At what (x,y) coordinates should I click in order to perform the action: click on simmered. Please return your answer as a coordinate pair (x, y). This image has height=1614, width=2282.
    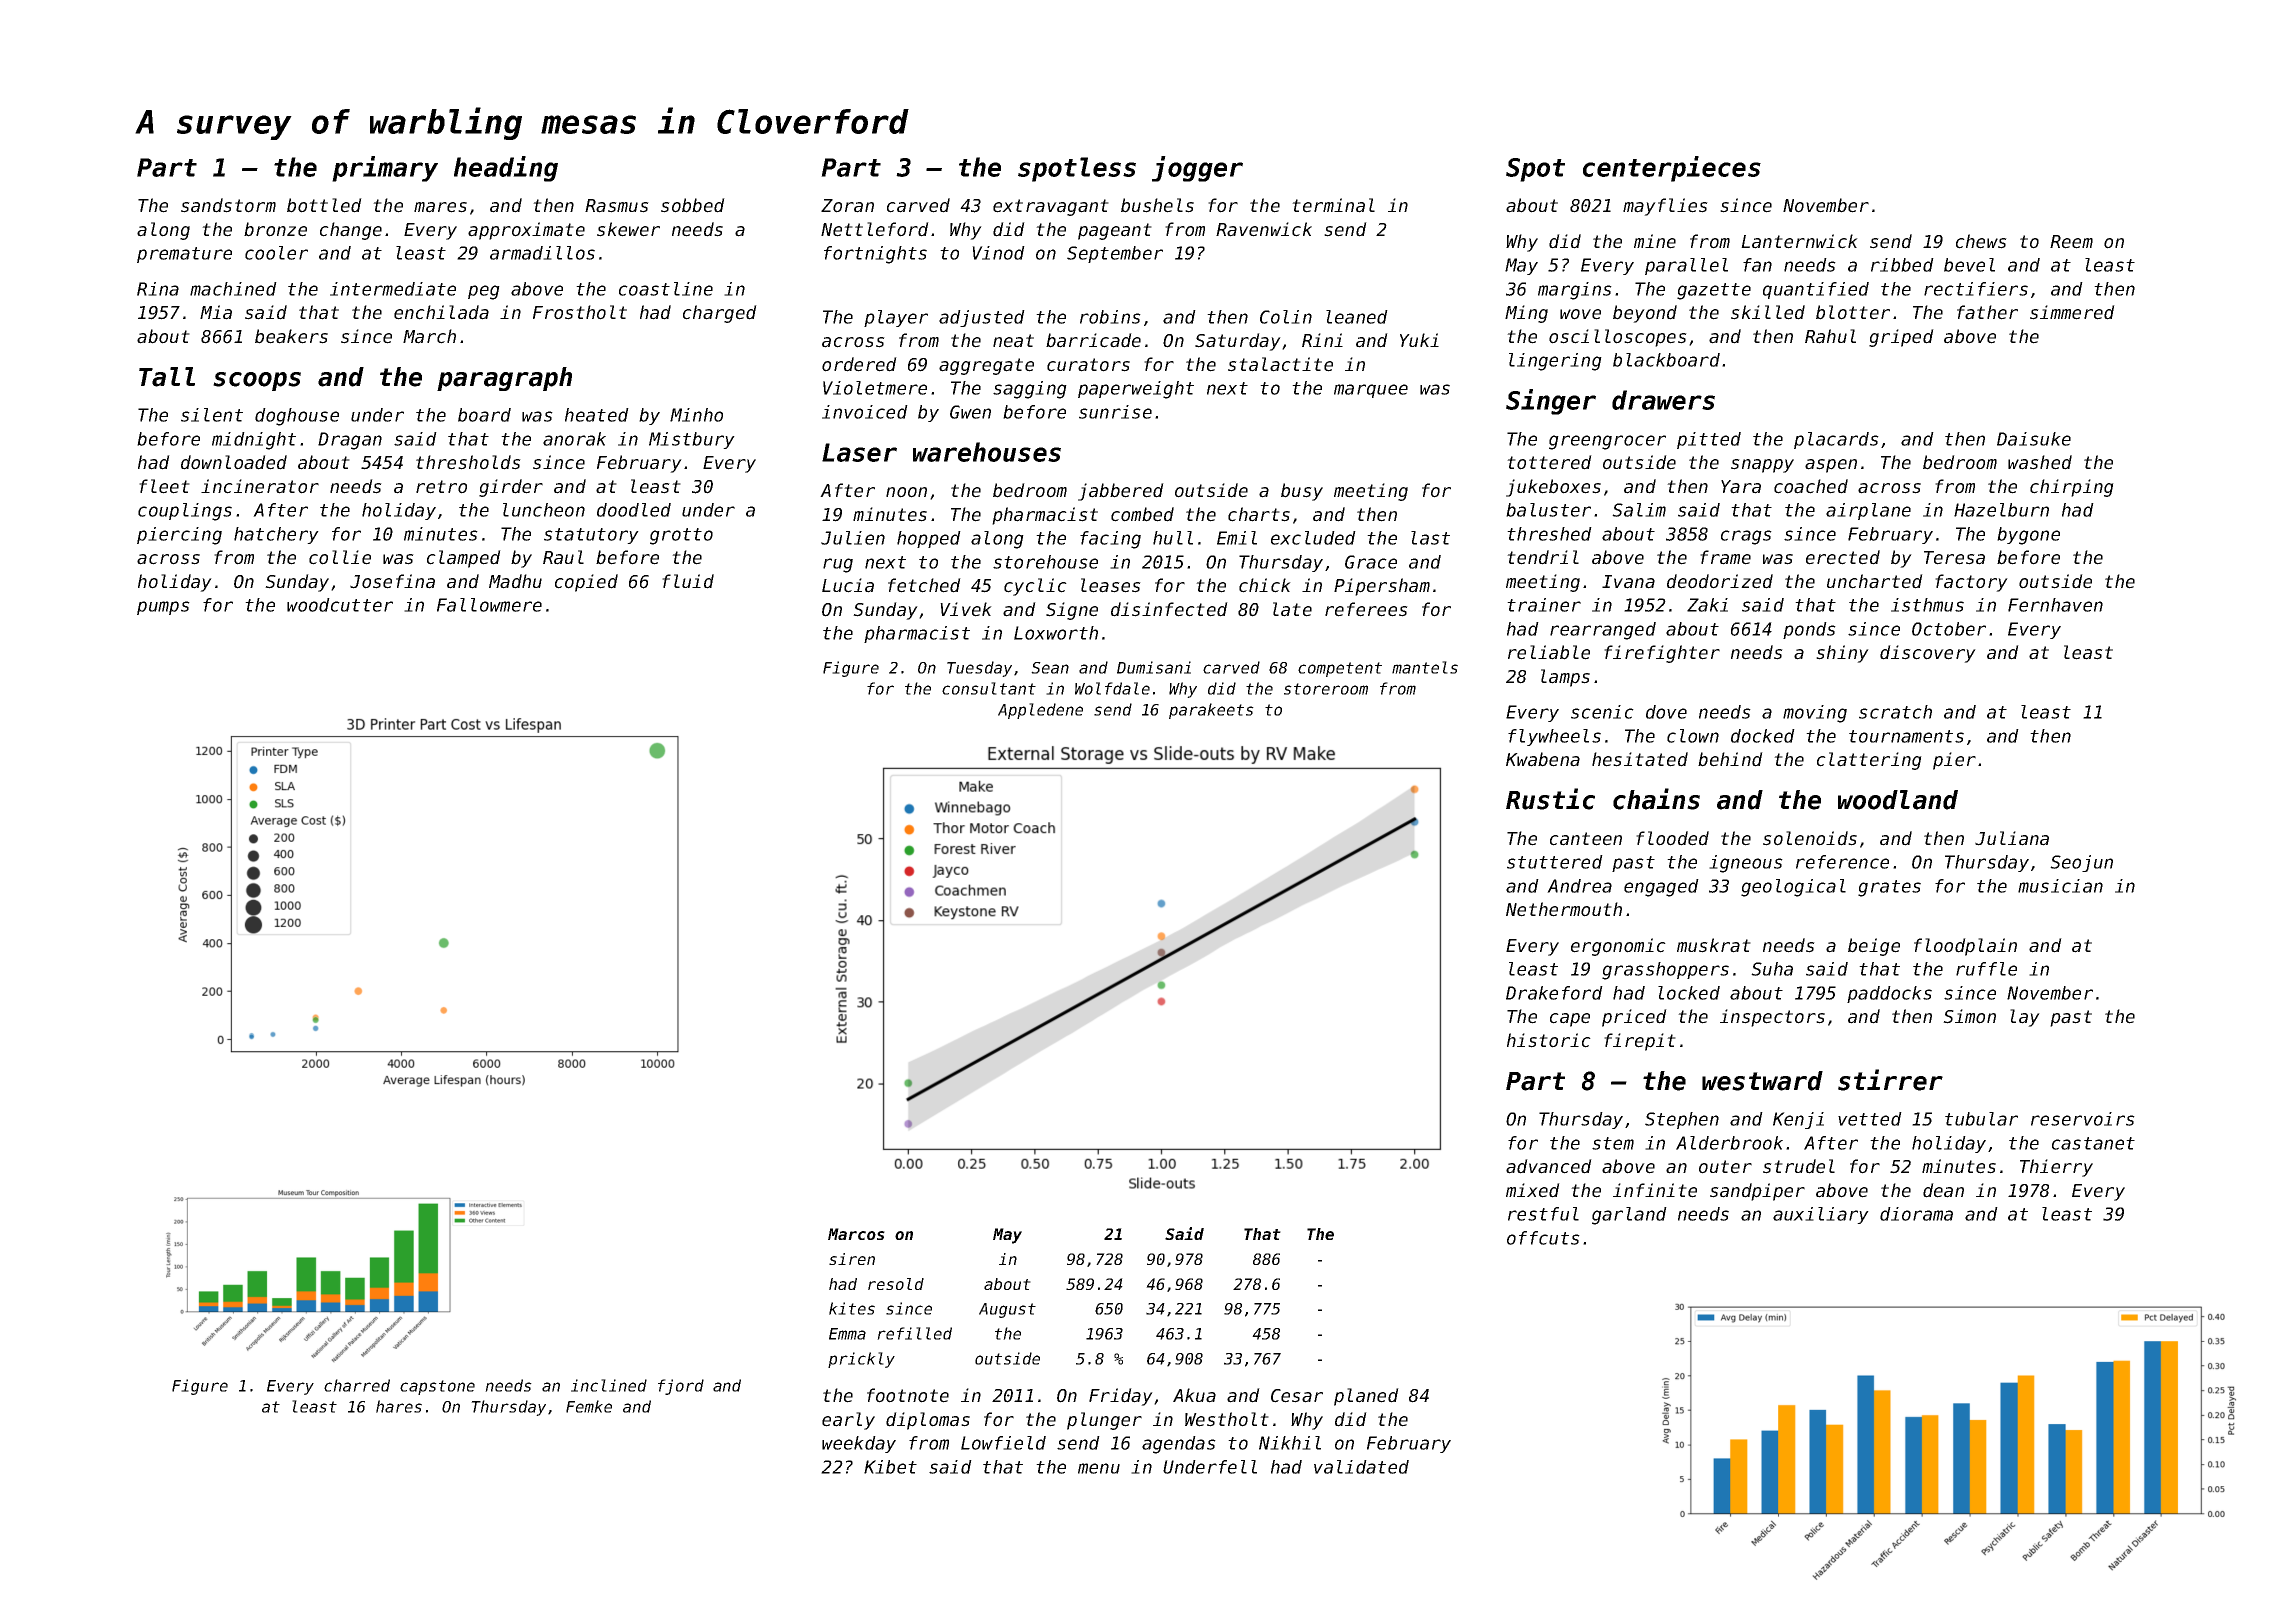
    Looking at the image, I should click on (2072, 312).
